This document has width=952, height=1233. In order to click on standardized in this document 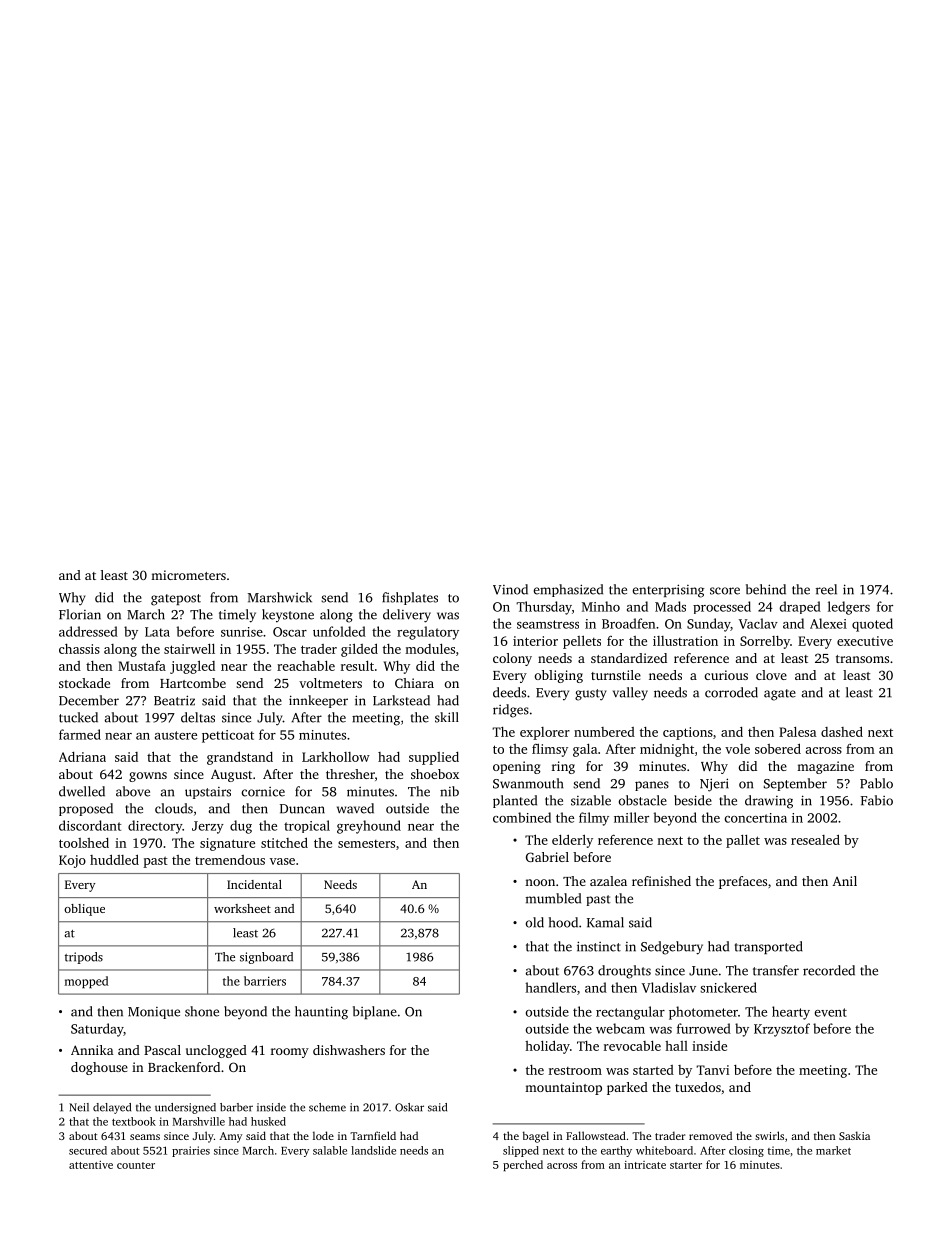, I will do `click(629, 658)`.
